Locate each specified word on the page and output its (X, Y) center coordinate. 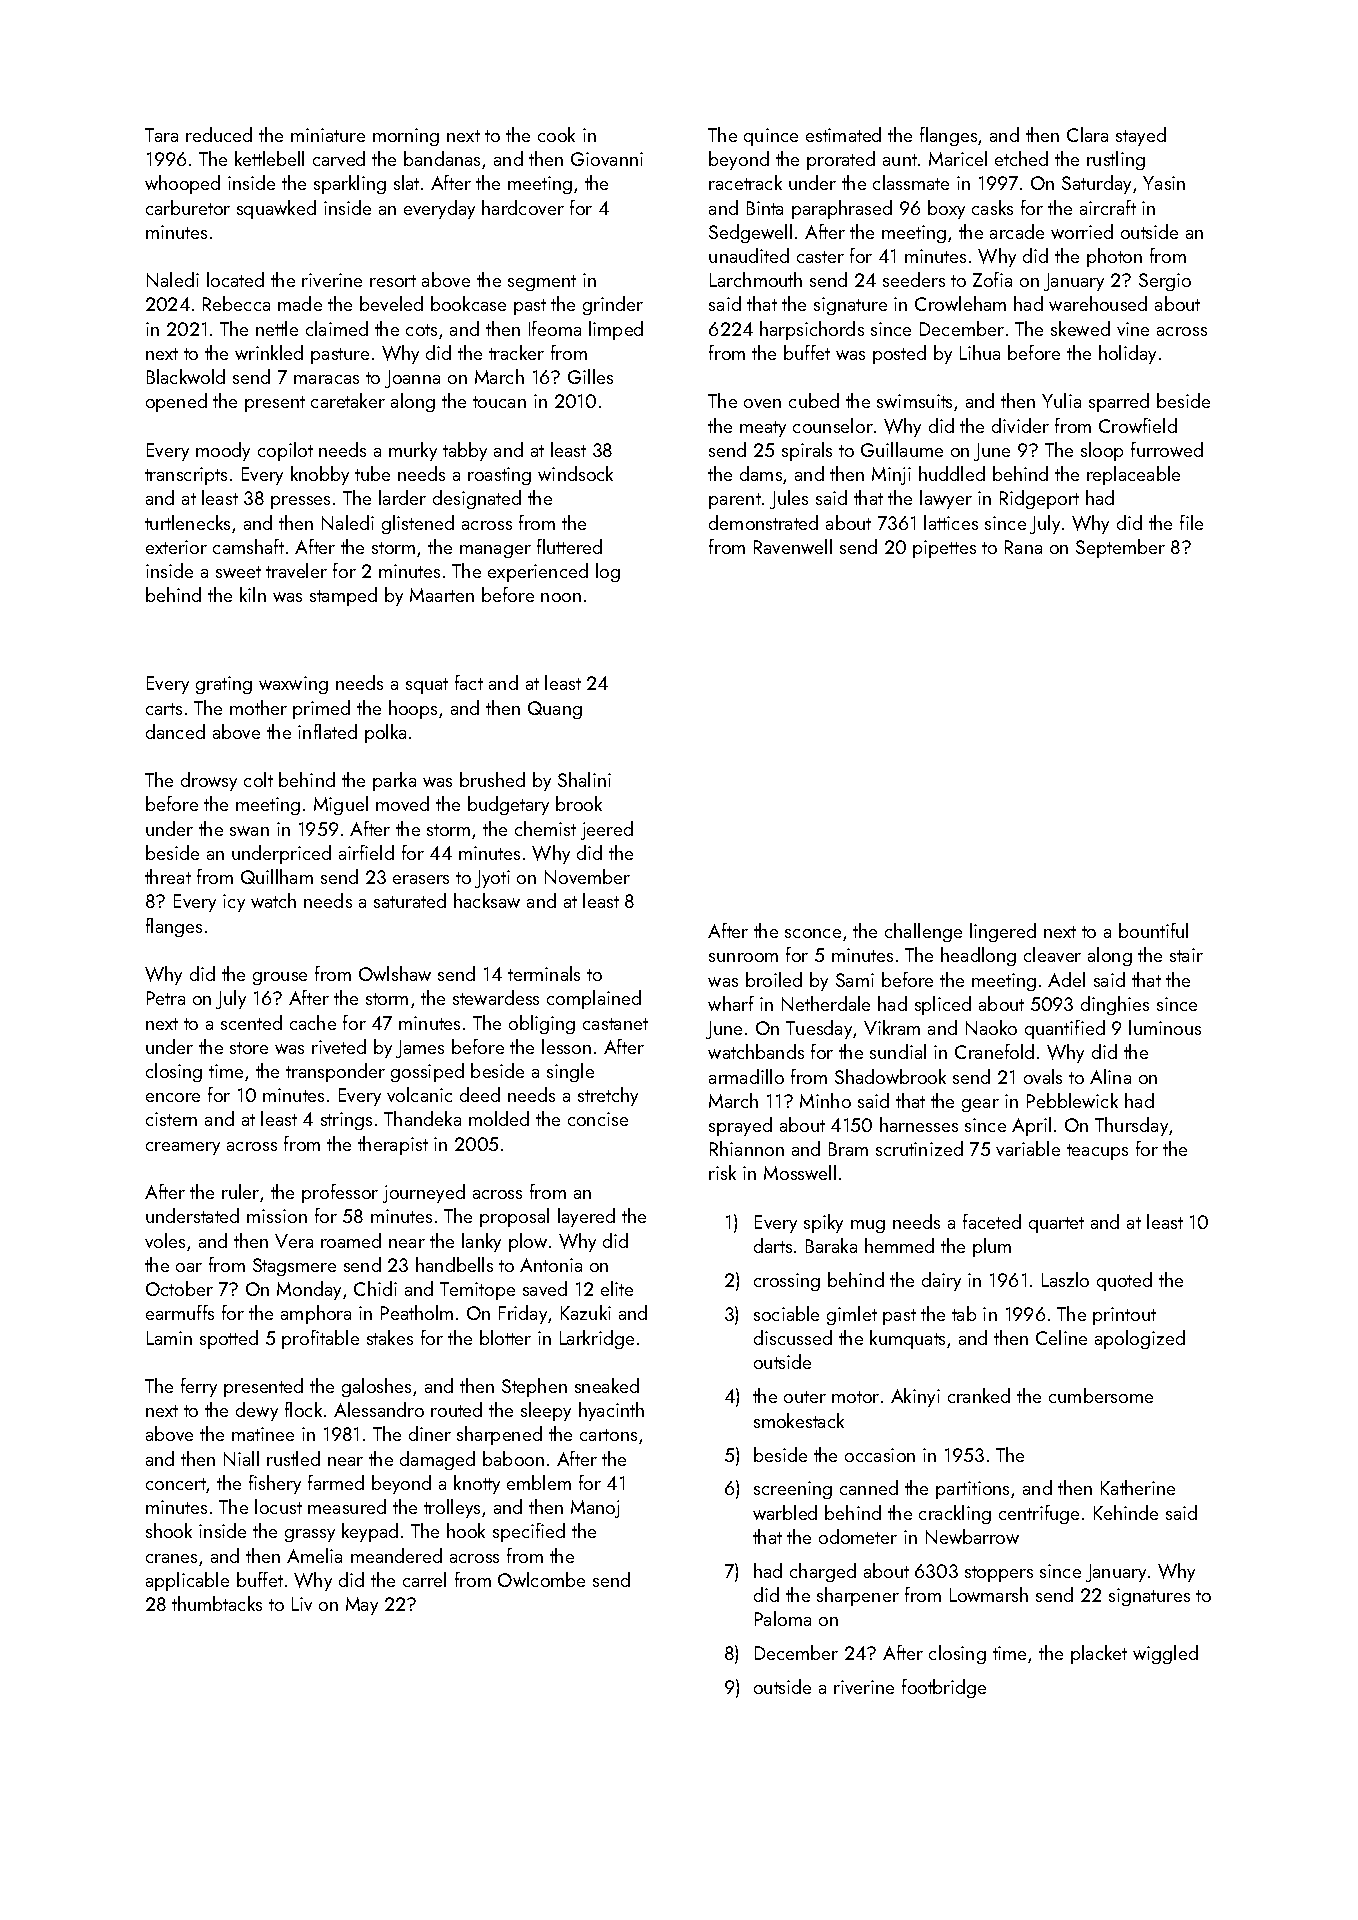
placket (1099, 1654)
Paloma (783, 1618)
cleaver (1052, 954)
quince (771, 137)
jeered (607, 830)
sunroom (743, 957)
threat (168, 876)
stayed (1141, 136)
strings (346, 1121)
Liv (302, 1604)
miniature (328, 135)
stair (1186, 955)
